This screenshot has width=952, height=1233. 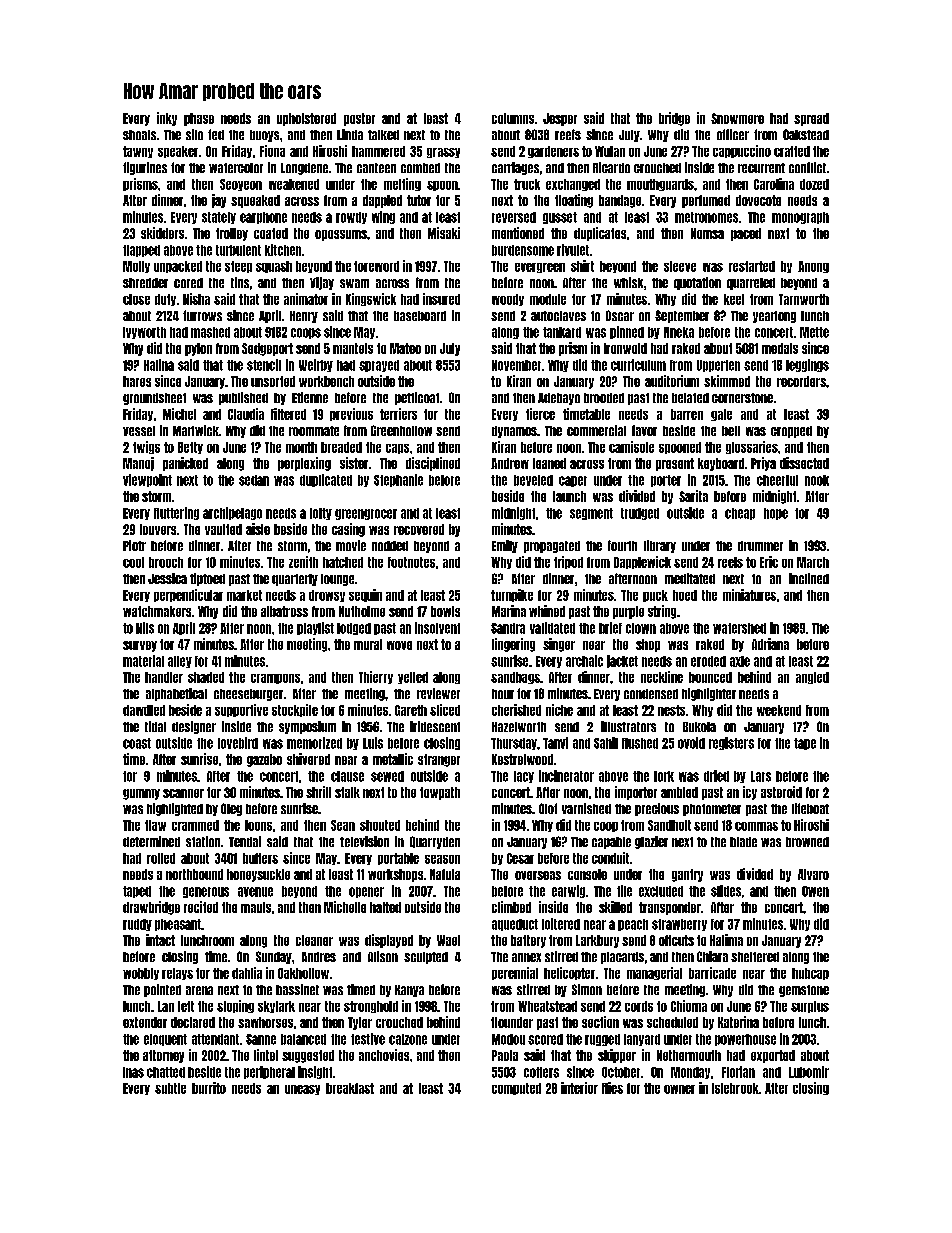 I want to click on published, so click(x=243, y=398).
